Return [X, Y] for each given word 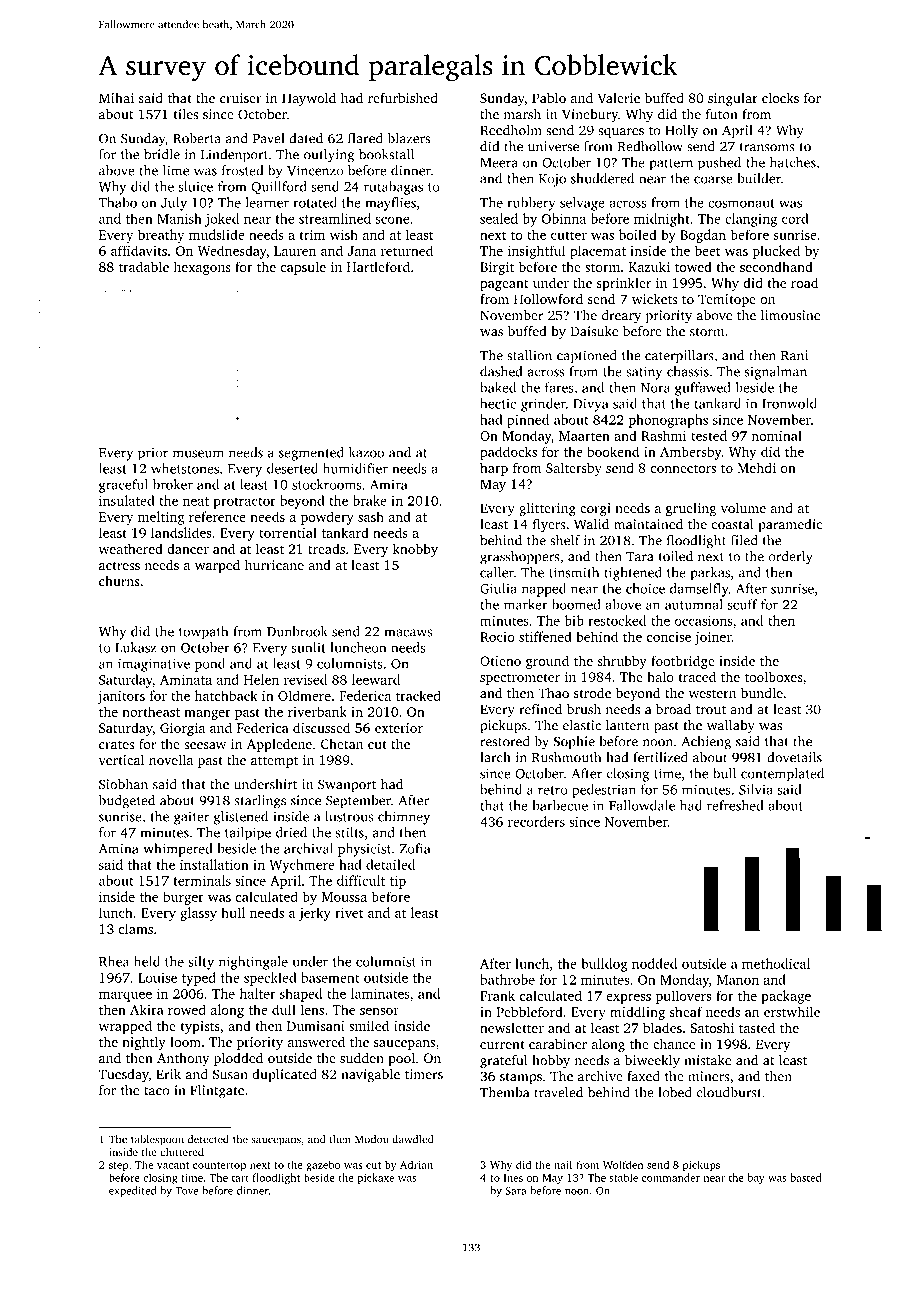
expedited [132, 1191]
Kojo [552, 180]
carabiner [558, 1044]
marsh [522, 114]
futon [722, 114]
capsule [303, 268]
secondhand [776, 266]
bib [574, 620]
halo [660, 676]
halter [257, 993]
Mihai [116, 98]
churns [119, 581]
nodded [654, 963]
